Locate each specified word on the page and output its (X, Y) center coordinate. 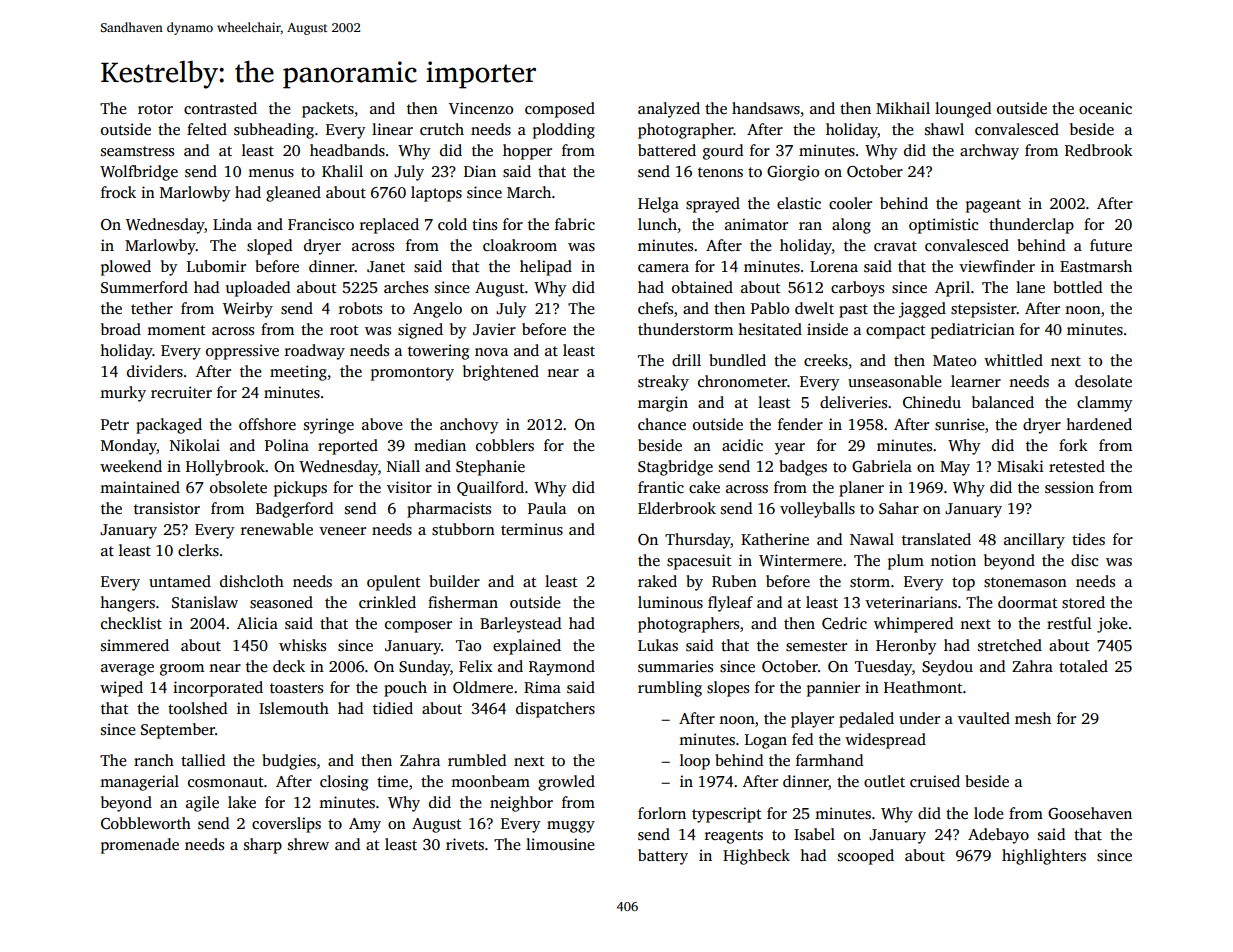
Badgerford (294, 510)
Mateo (954, 360)
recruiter (181, 392)
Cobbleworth (146, 823)
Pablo (770, 308)
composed (560, 110)
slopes (728, 689)
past (853, 311)
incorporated (218, 689)
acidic (742, 445)
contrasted (220, 108)
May (955, 468)
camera (663, 268)
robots (360, 308)
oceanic (1105, 108)
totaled (1083, 666)
